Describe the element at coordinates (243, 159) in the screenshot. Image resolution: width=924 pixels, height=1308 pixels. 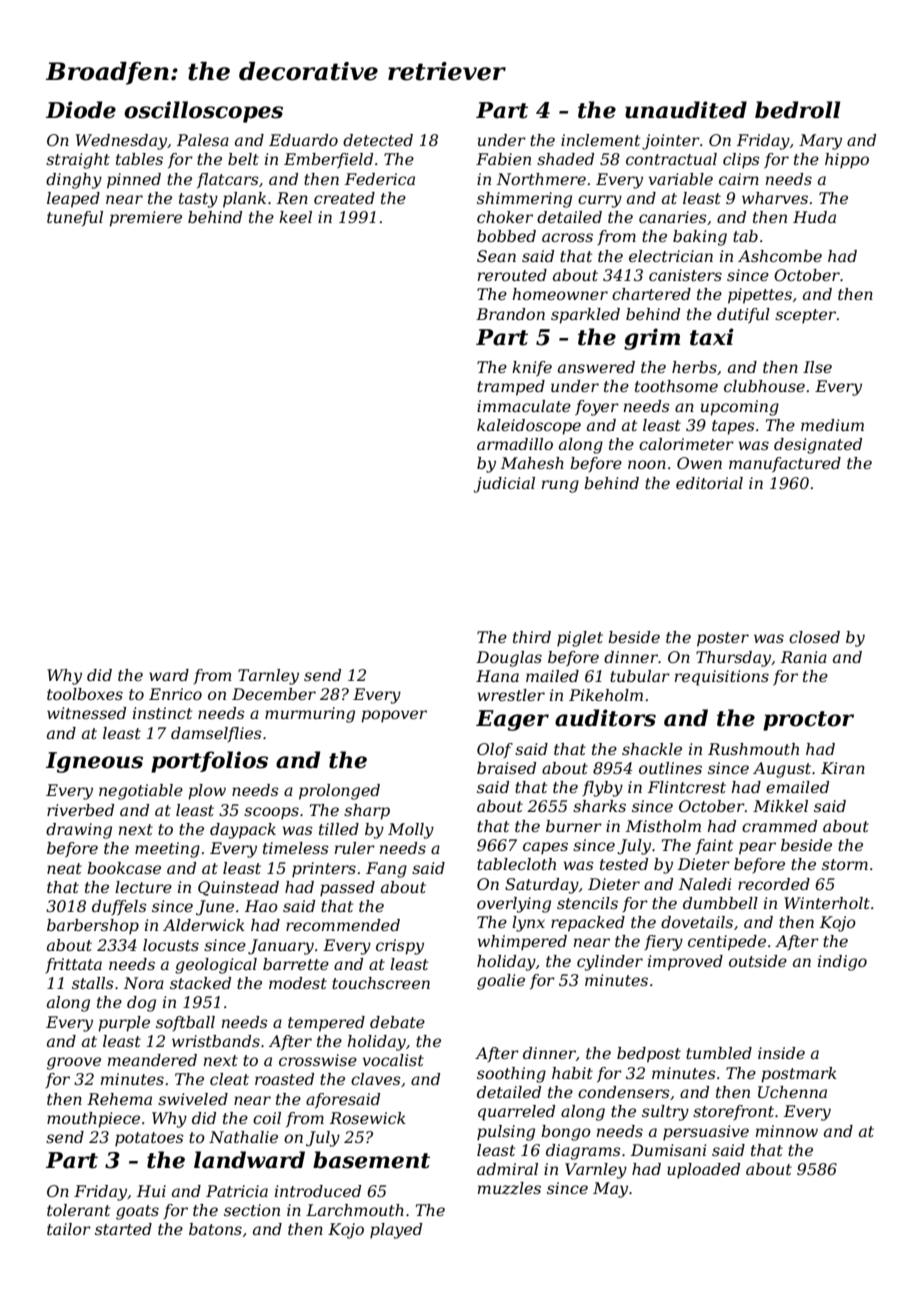
I see `belt` at that location.
